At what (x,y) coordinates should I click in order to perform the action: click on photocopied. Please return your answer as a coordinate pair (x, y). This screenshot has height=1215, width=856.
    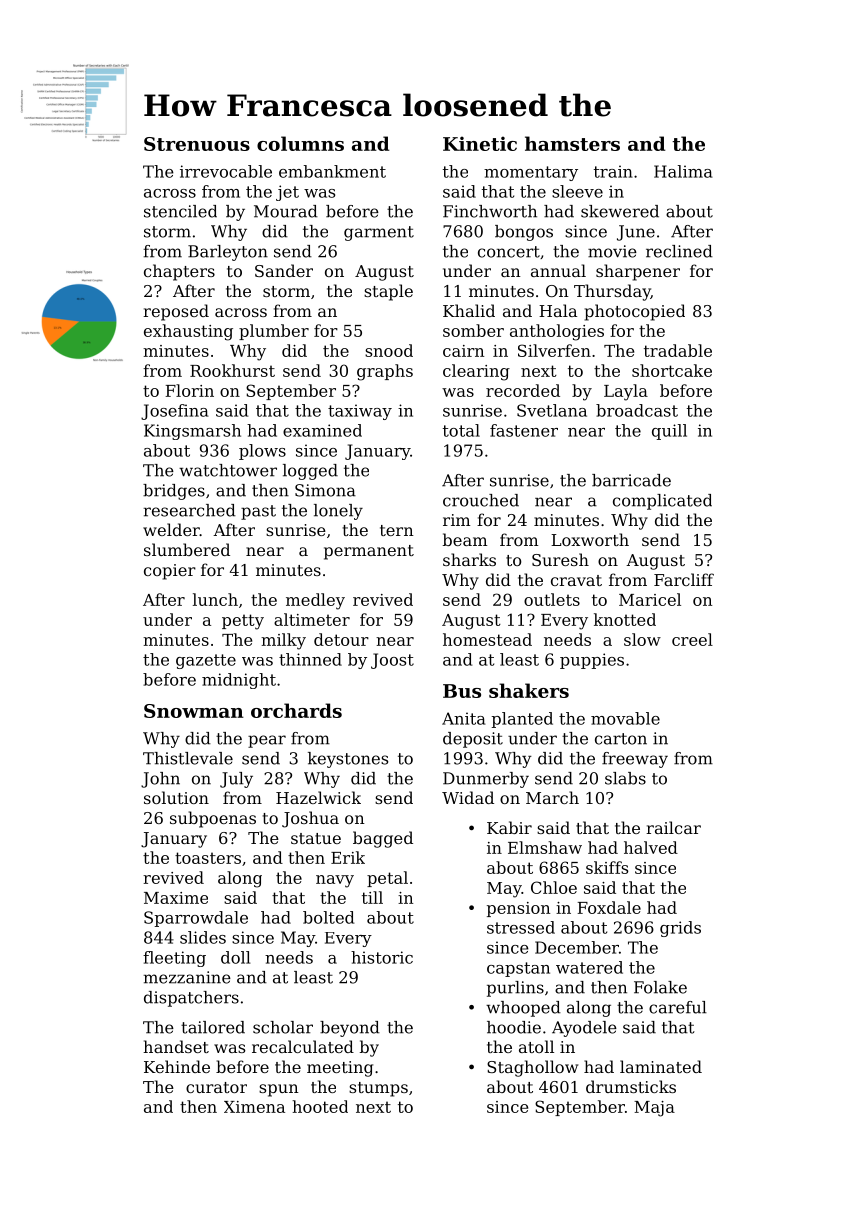
    Looking at the image, I should click on (635, 312).
